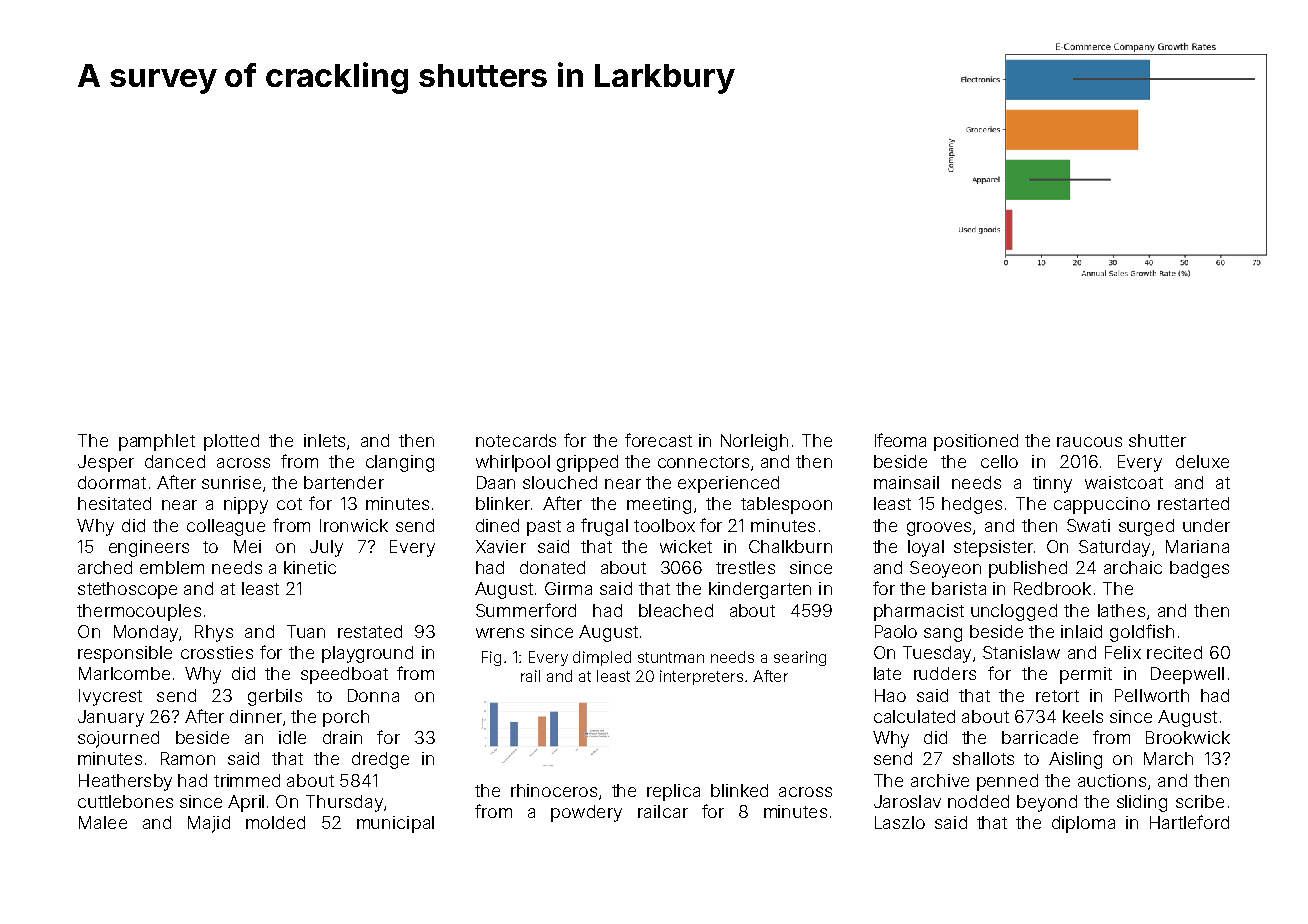 This document has height=924, width=1308. What do you see at coordinates (310, 567) in the document?
I see `kinetic` at bounding box center [310, 567].
